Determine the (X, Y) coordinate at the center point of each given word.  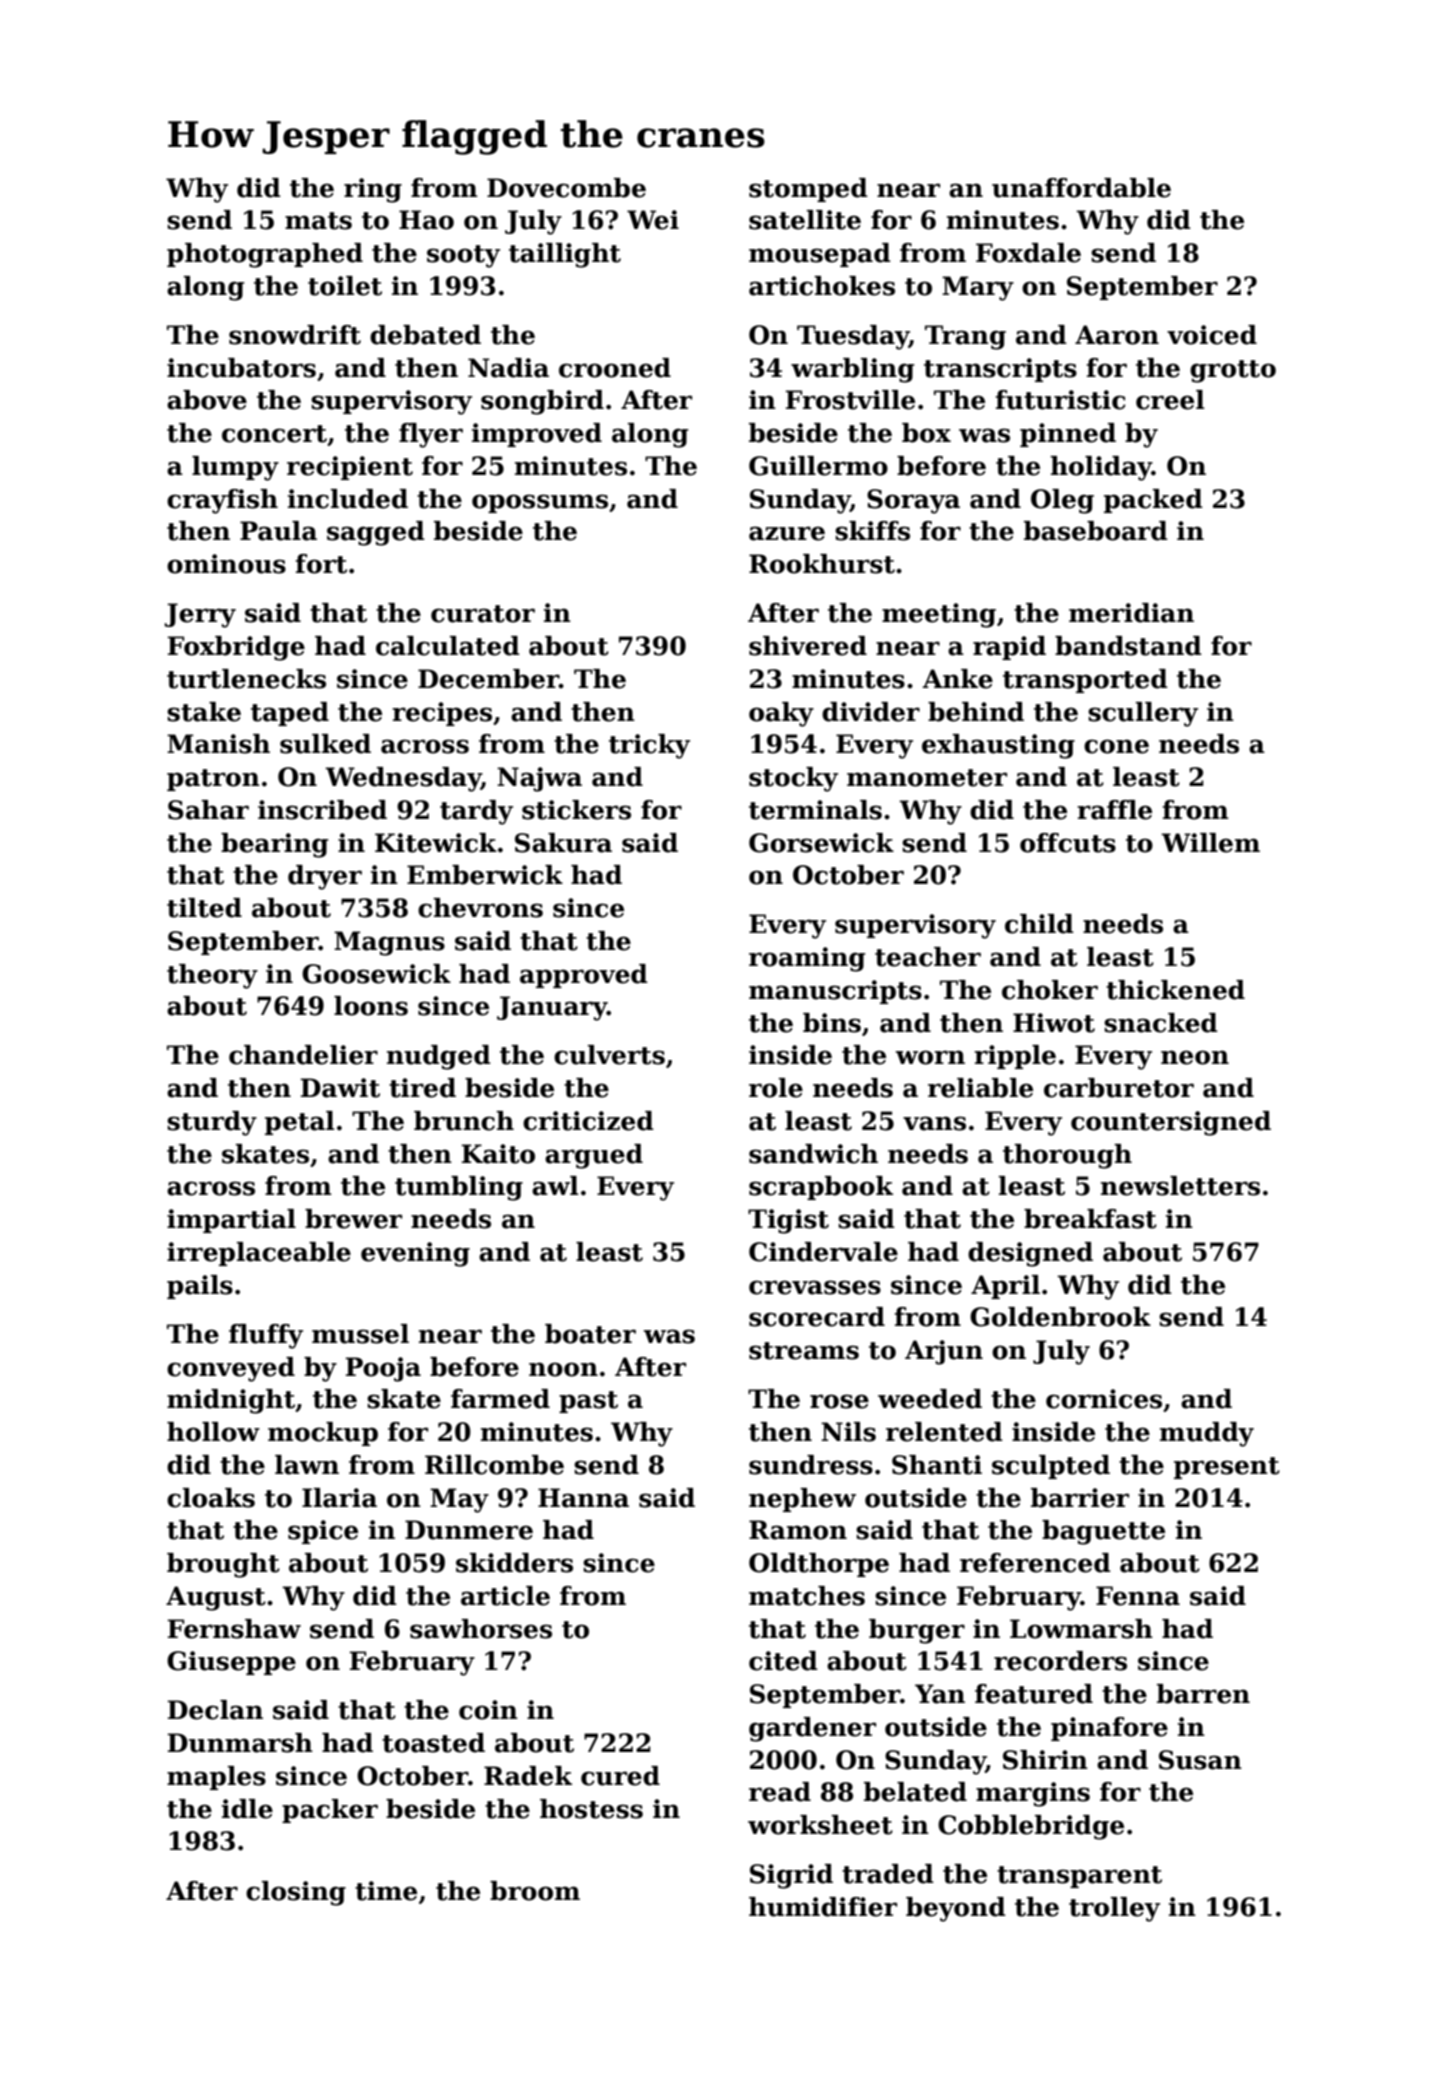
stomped (808, 190)
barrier (1080, 1498)
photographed (265, 255)
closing (296, 1893)
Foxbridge (236, 648)
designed (1030, 1254)
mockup (323, 1434)
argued (594, 1156)
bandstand (1128, 646)
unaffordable (1081, 188)
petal (300, 1123)
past (588, 1402)
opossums (540, 503)
